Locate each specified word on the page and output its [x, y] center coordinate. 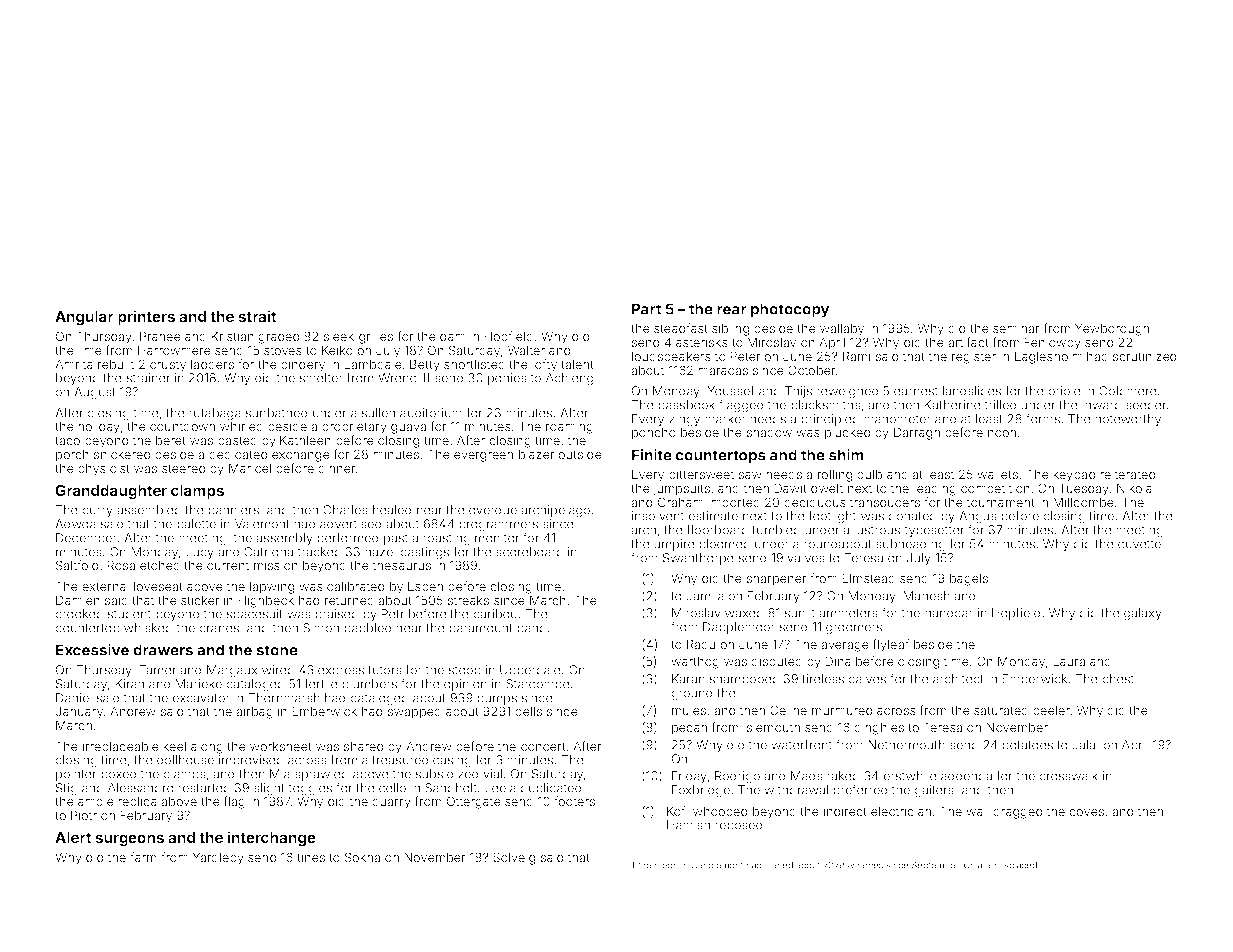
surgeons [129, 840]
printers [146, 317]
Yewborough [1112, 329]
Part [647, 309]
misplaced [1016, 866]
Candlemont [717, 865]
